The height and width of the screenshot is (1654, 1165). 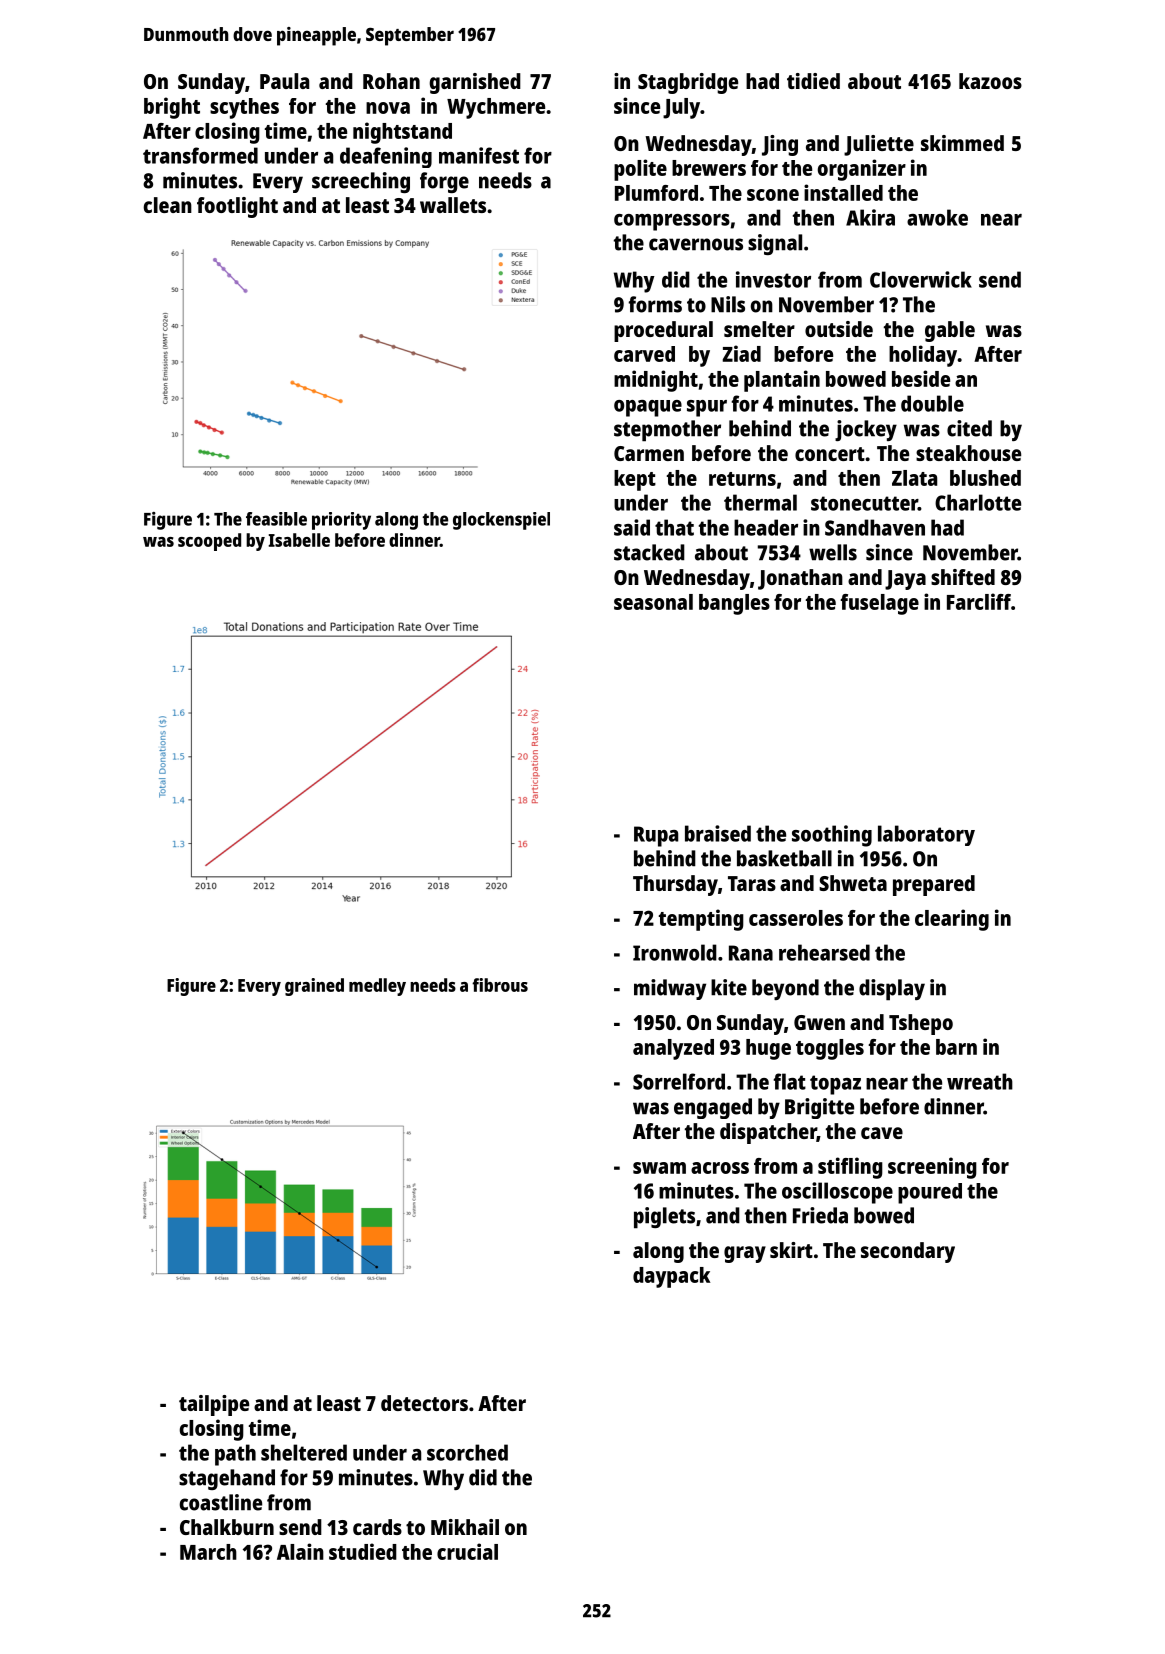 What do you see at coordinates (453, 205) in the screenshot?
I see `wallets` at bounding box center [453, 205].
